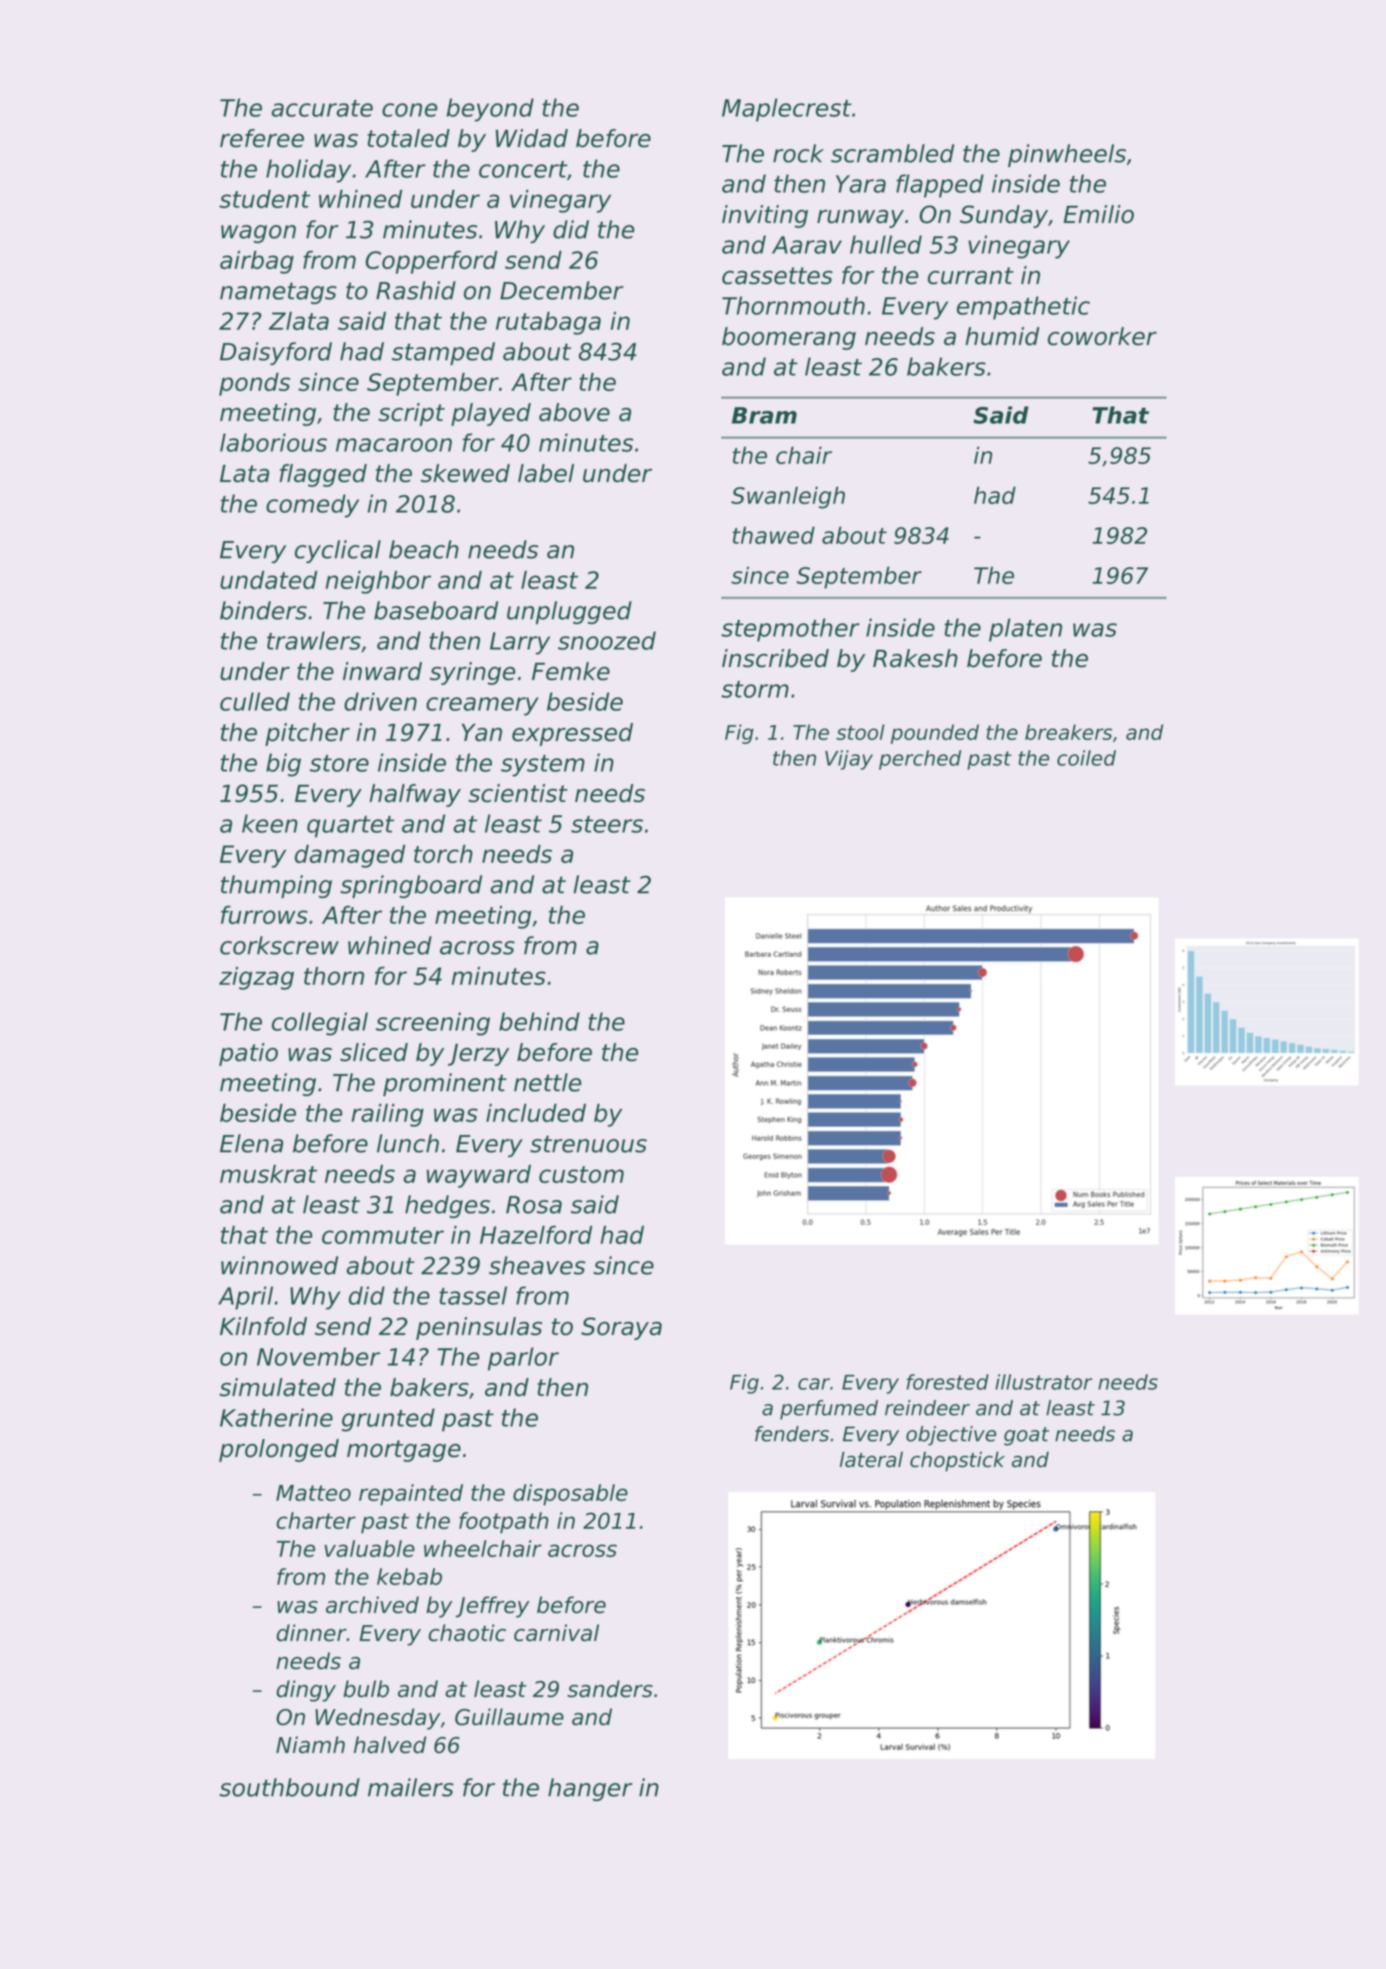  Describe the element at coordinates (322, 108) in the screenshot. I see `accurate` at that location.
